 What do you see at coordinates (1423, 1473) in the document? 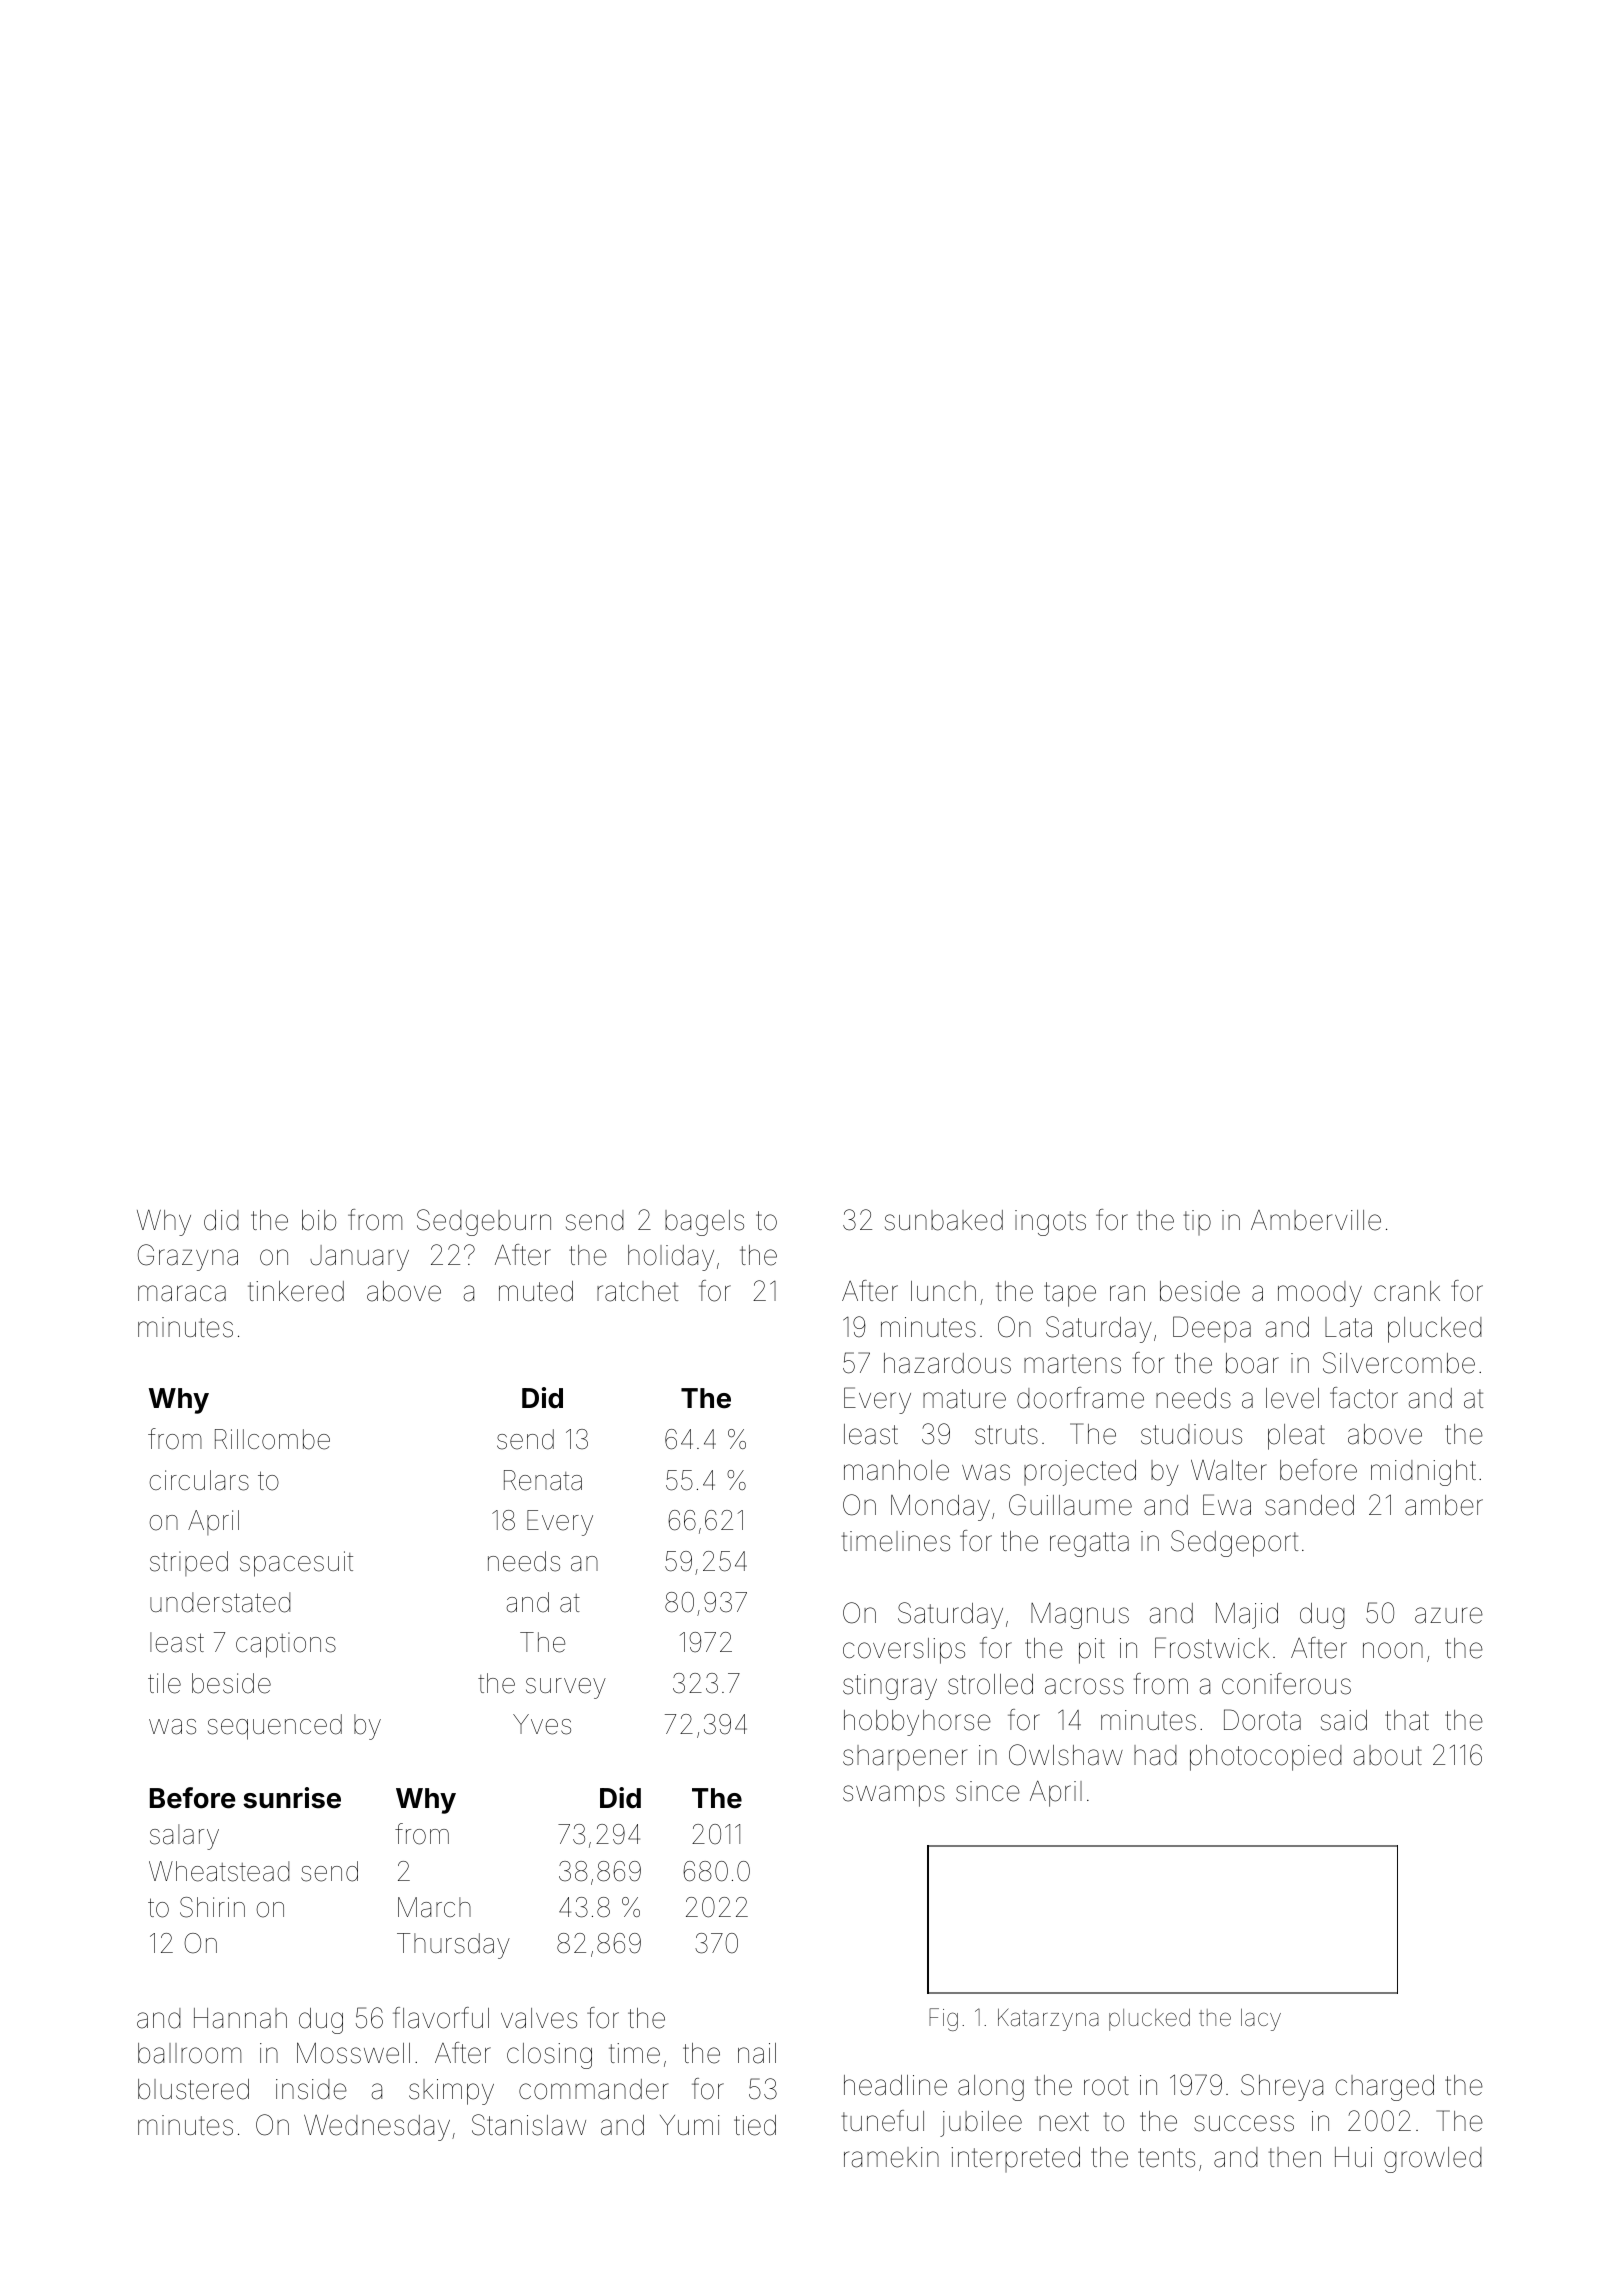
I see `midnight` at bounding box center [1423, 1473].
